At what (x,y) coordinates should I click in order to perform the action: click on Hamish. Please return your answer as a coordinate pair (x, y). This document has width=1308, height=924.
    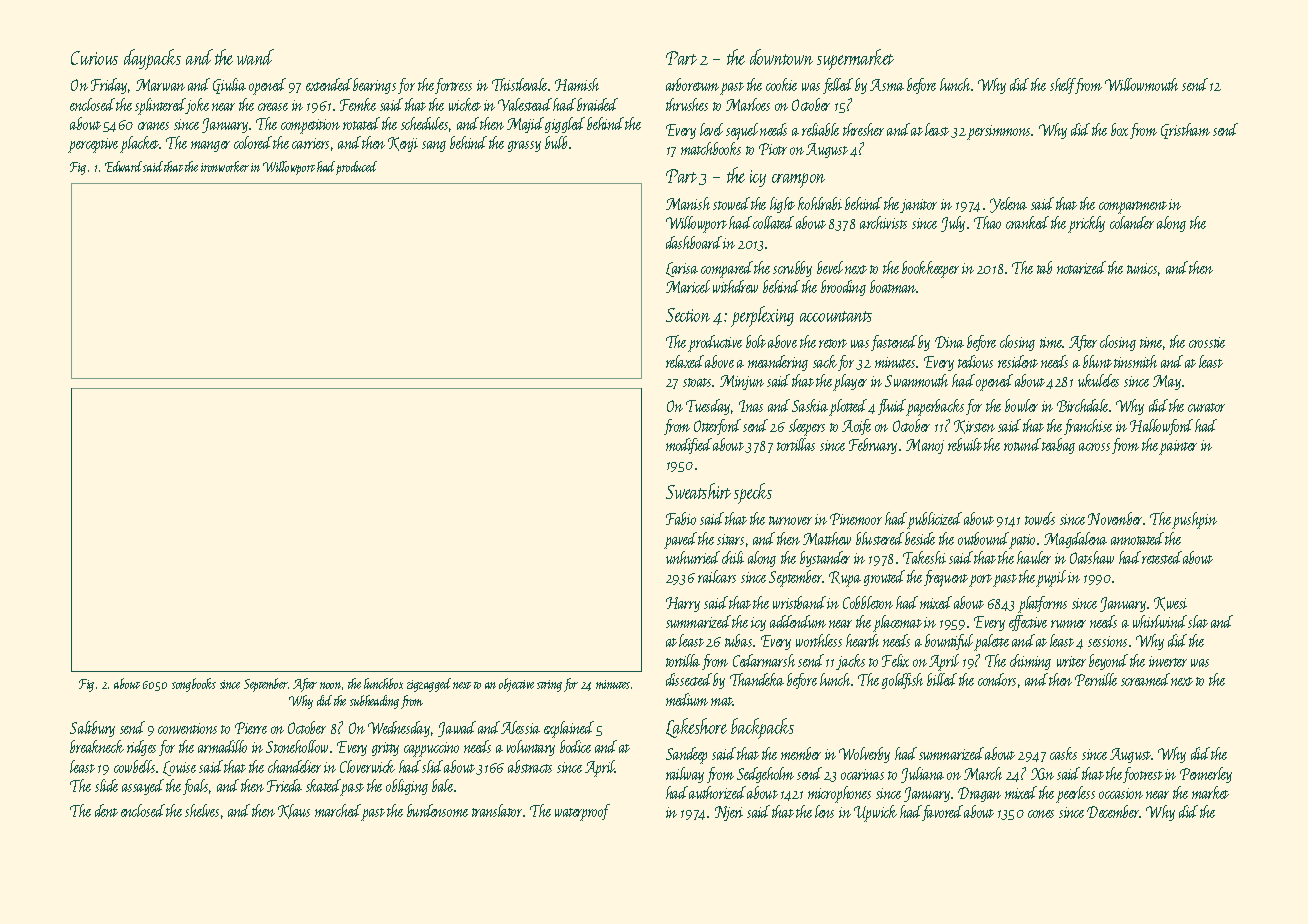
    Looking at the image, I should click on (577, 84).
